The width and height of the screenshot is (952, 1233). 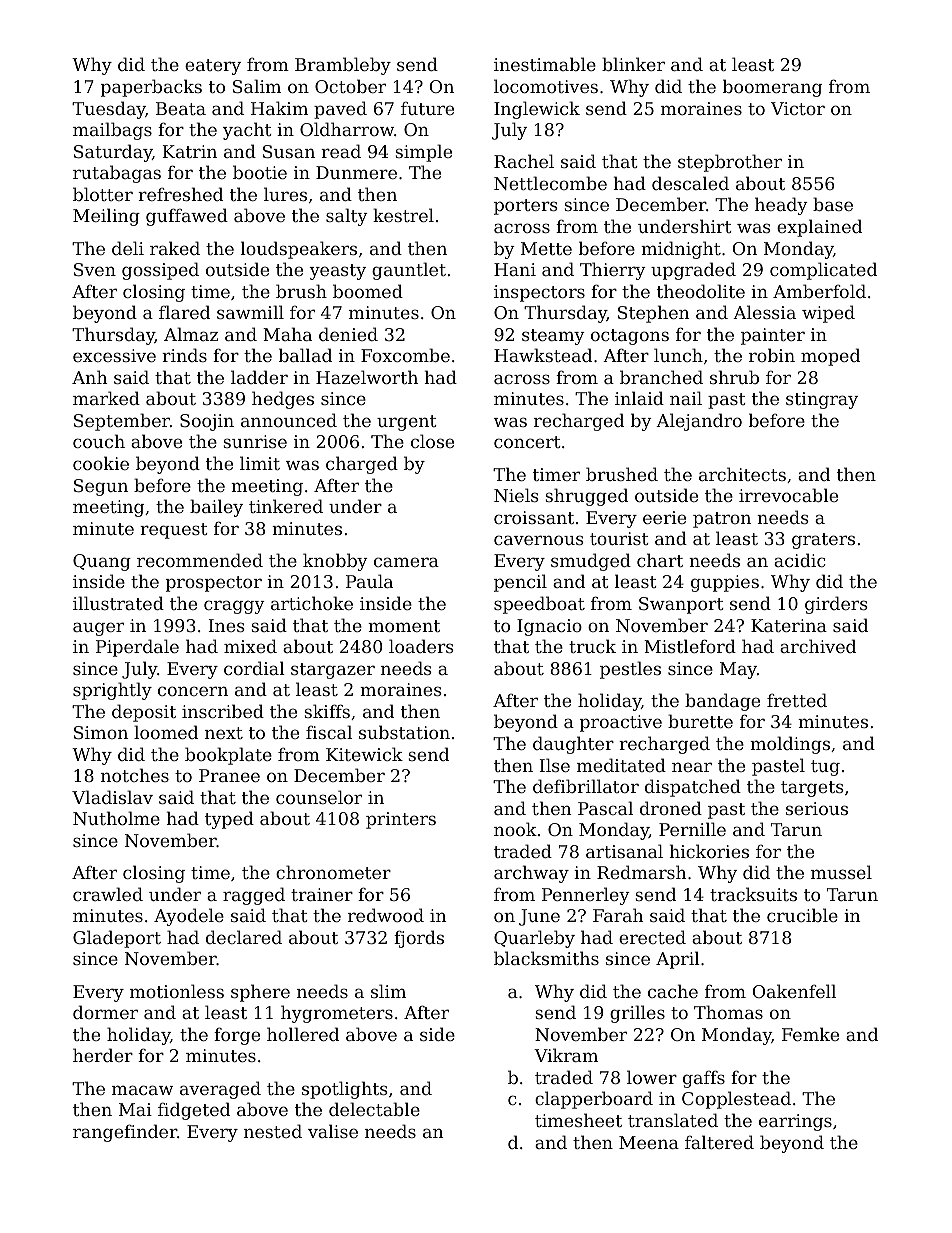 What do you see at coordinates (421, 646) in the screenshot?
I see `loaders` at bounding box center [421, 646].
